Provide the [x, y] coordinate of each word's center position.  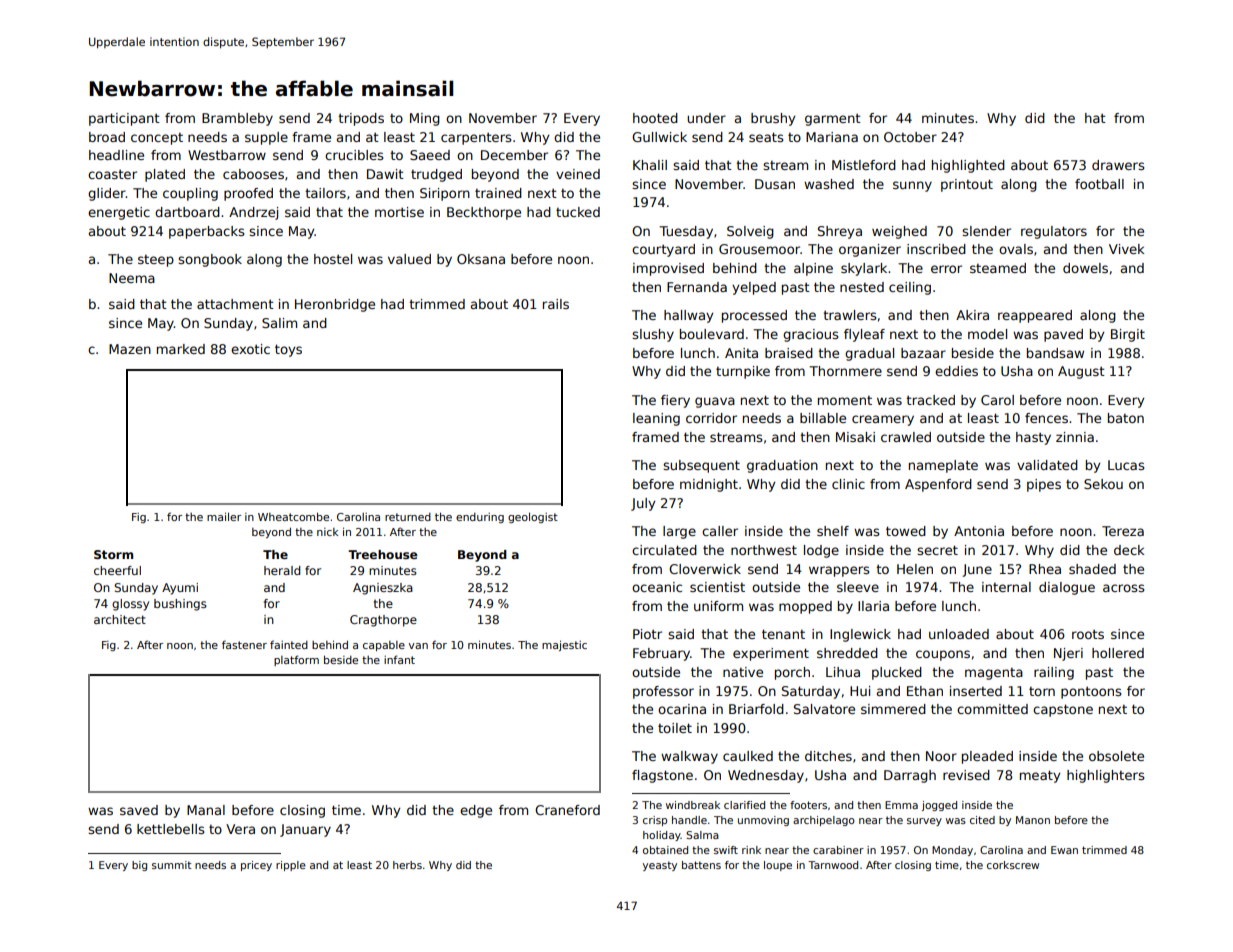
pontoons [1091, 693]
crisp [655, 821]
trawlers [850, 315]
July [643, 504]
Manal [206, 810]
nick [327, 532]
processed [754, 316]
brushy [773, 119]
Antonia [979, 531]
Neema [132, 278]
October [910, 137]
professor [663, 692]
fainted [289, 644]
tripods [361, 119]
